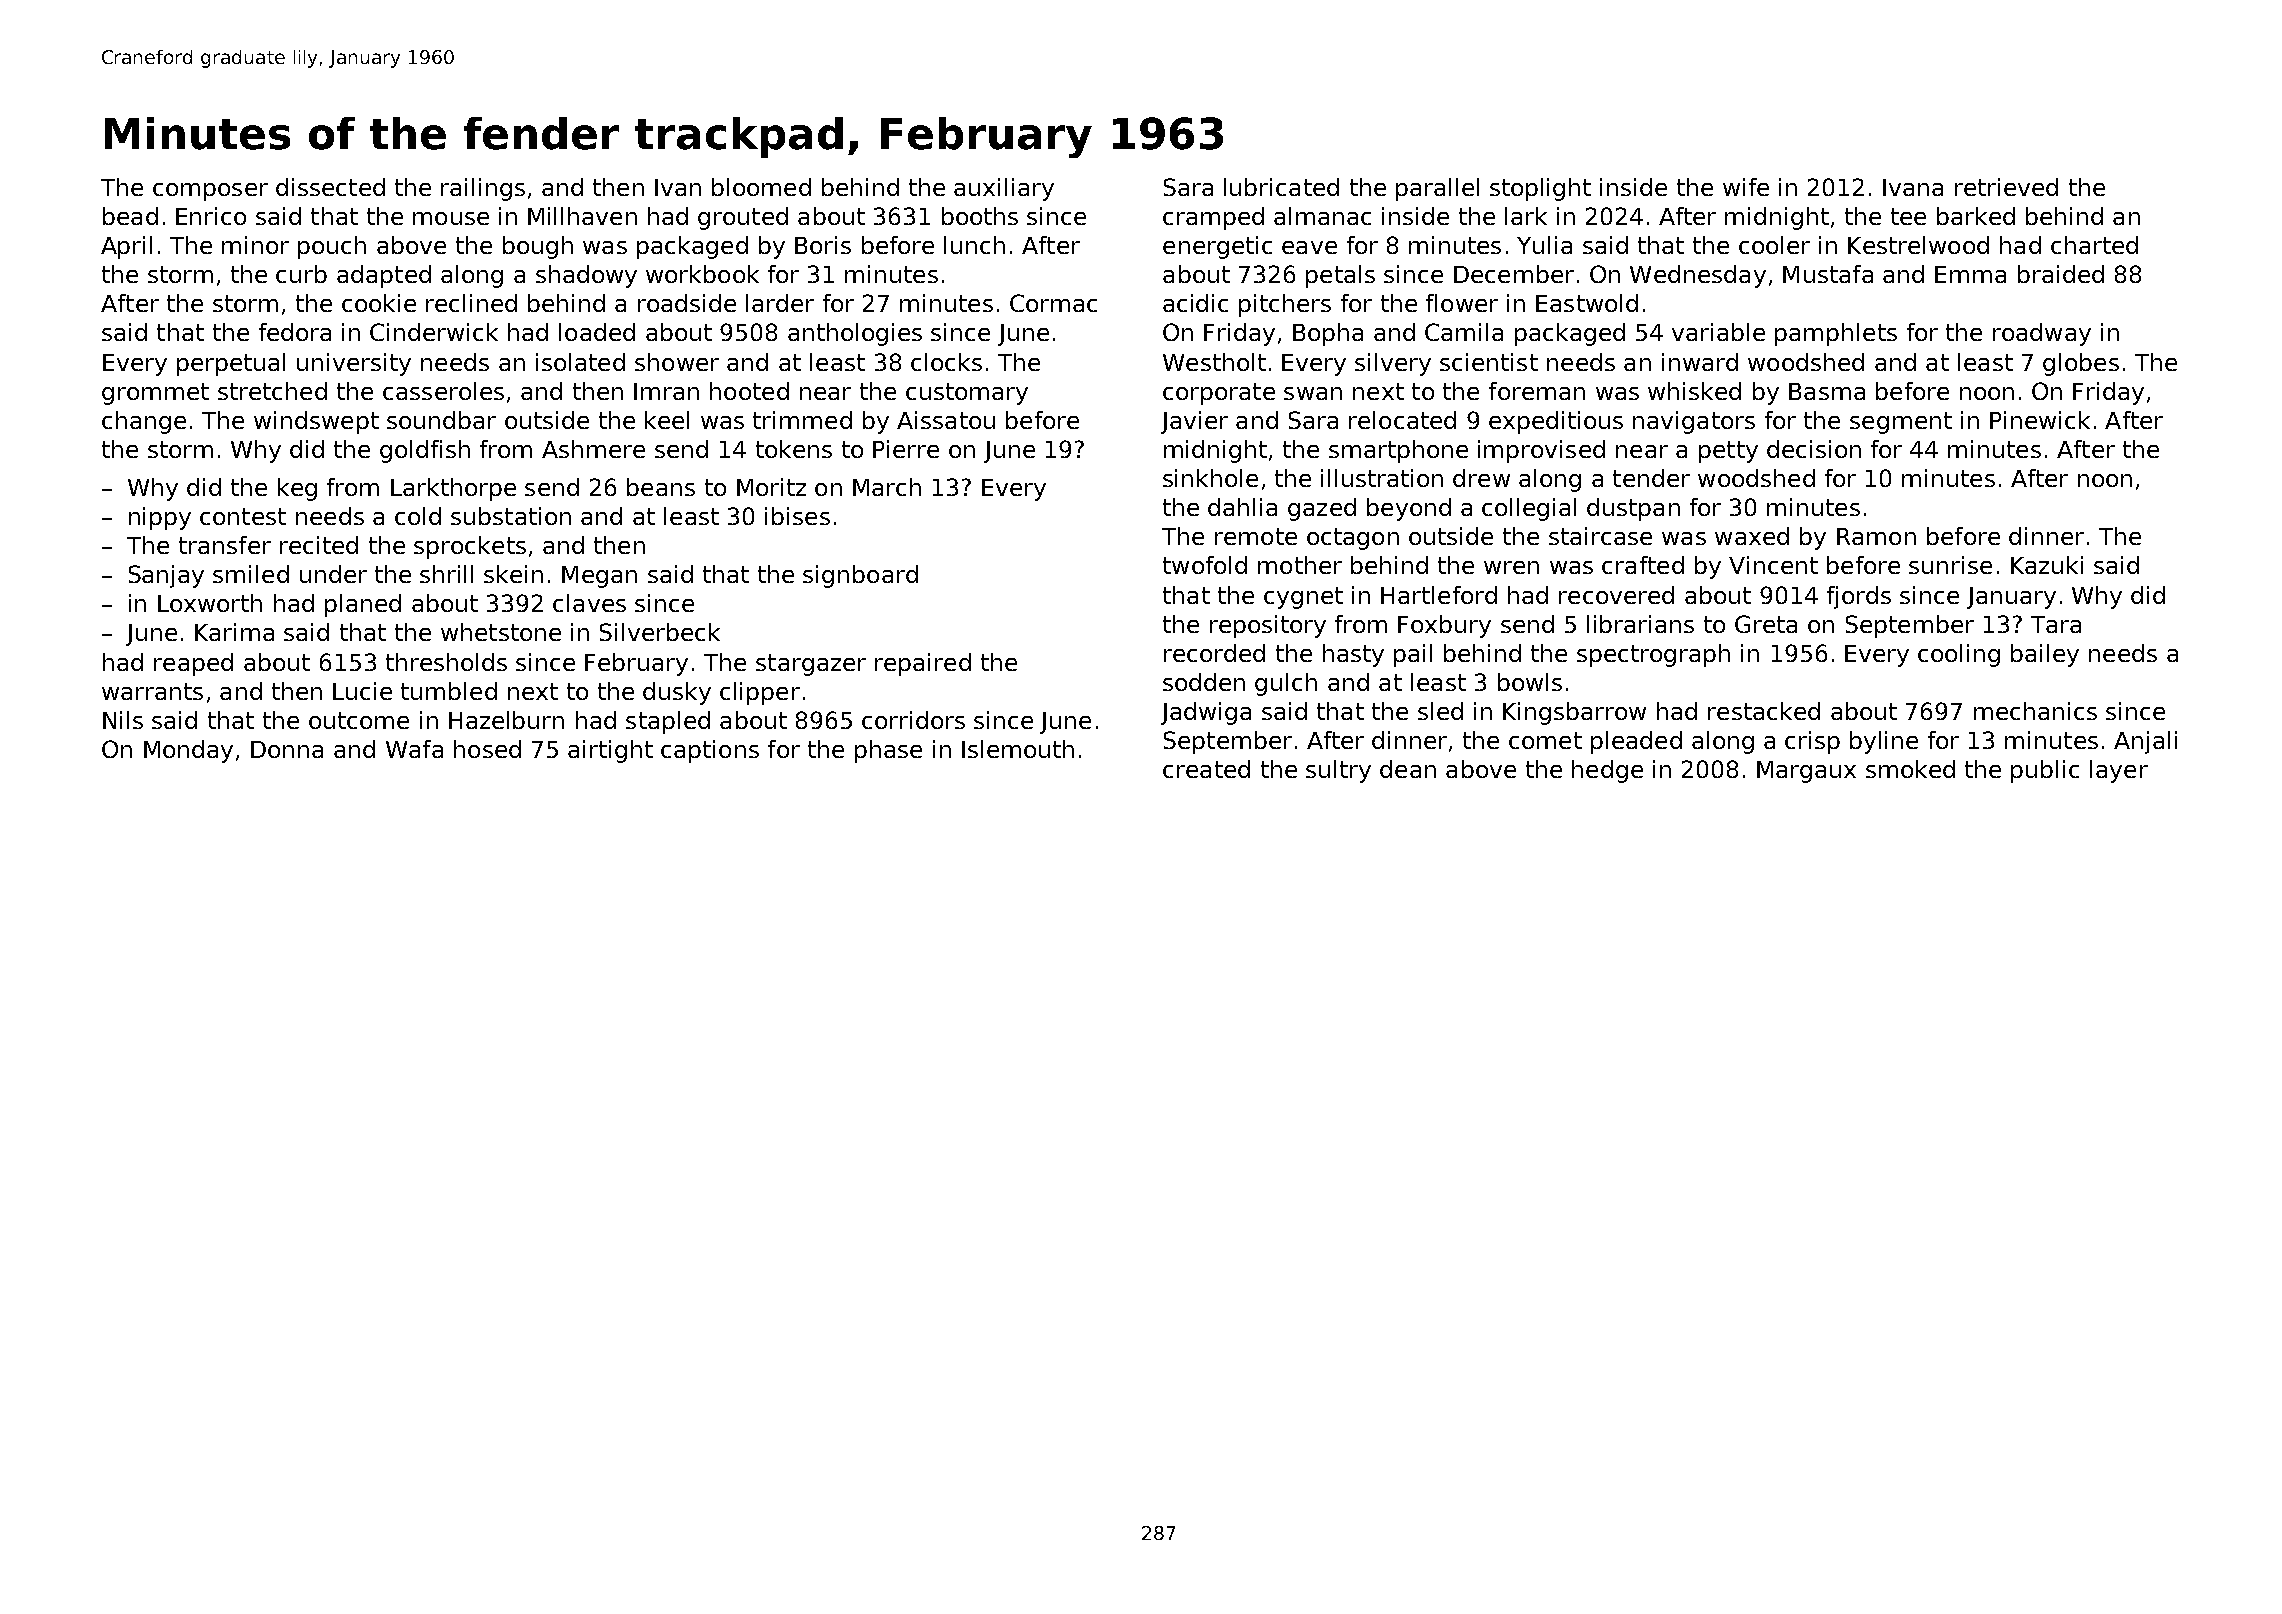 The width and height of the document is (2282, 1614). Describe the element at coordinates (1256, 536) in the document. I see `remote` at that location.
